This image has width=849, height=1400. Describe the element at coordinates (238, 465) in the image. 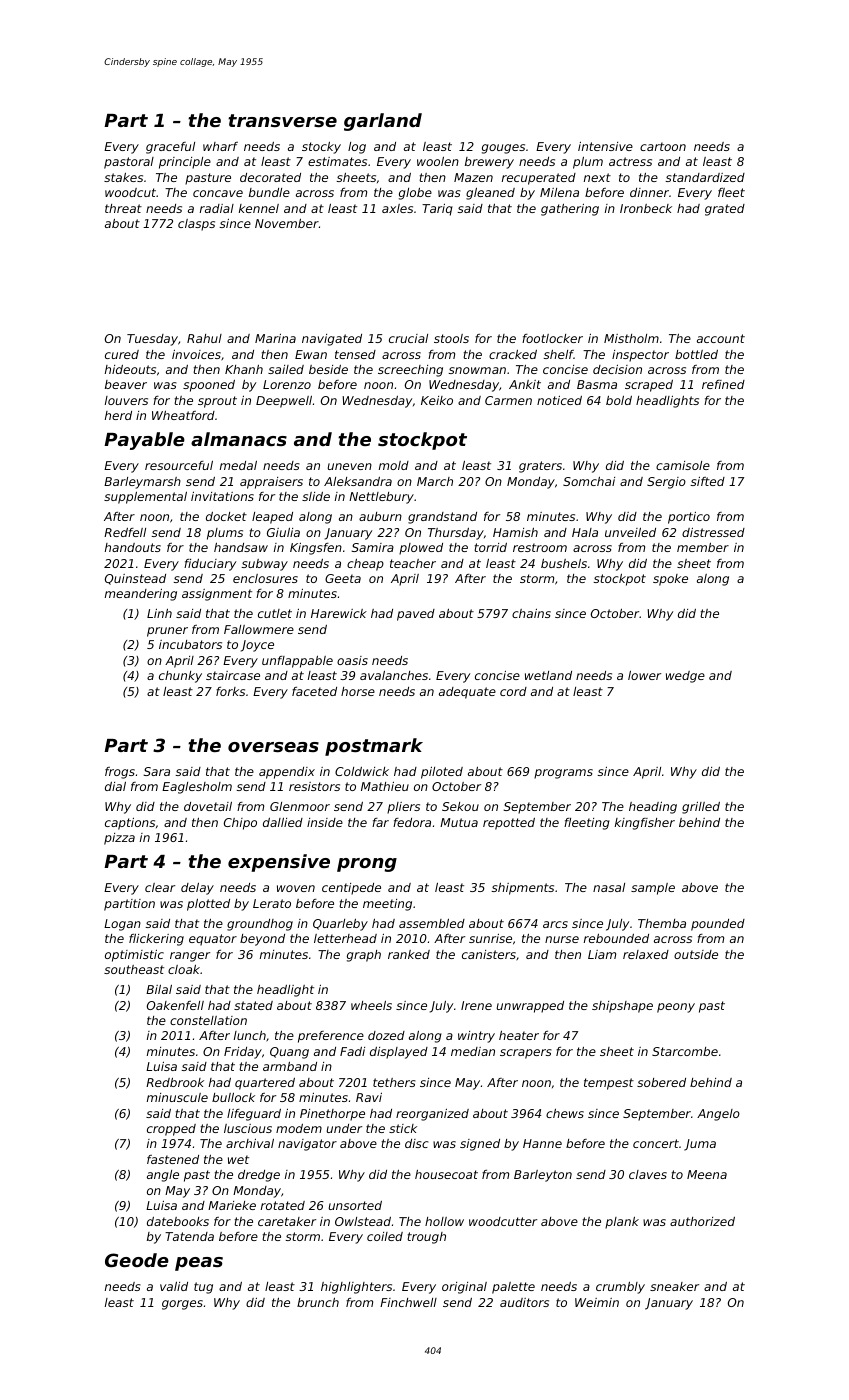

I see `medal` at that location.
